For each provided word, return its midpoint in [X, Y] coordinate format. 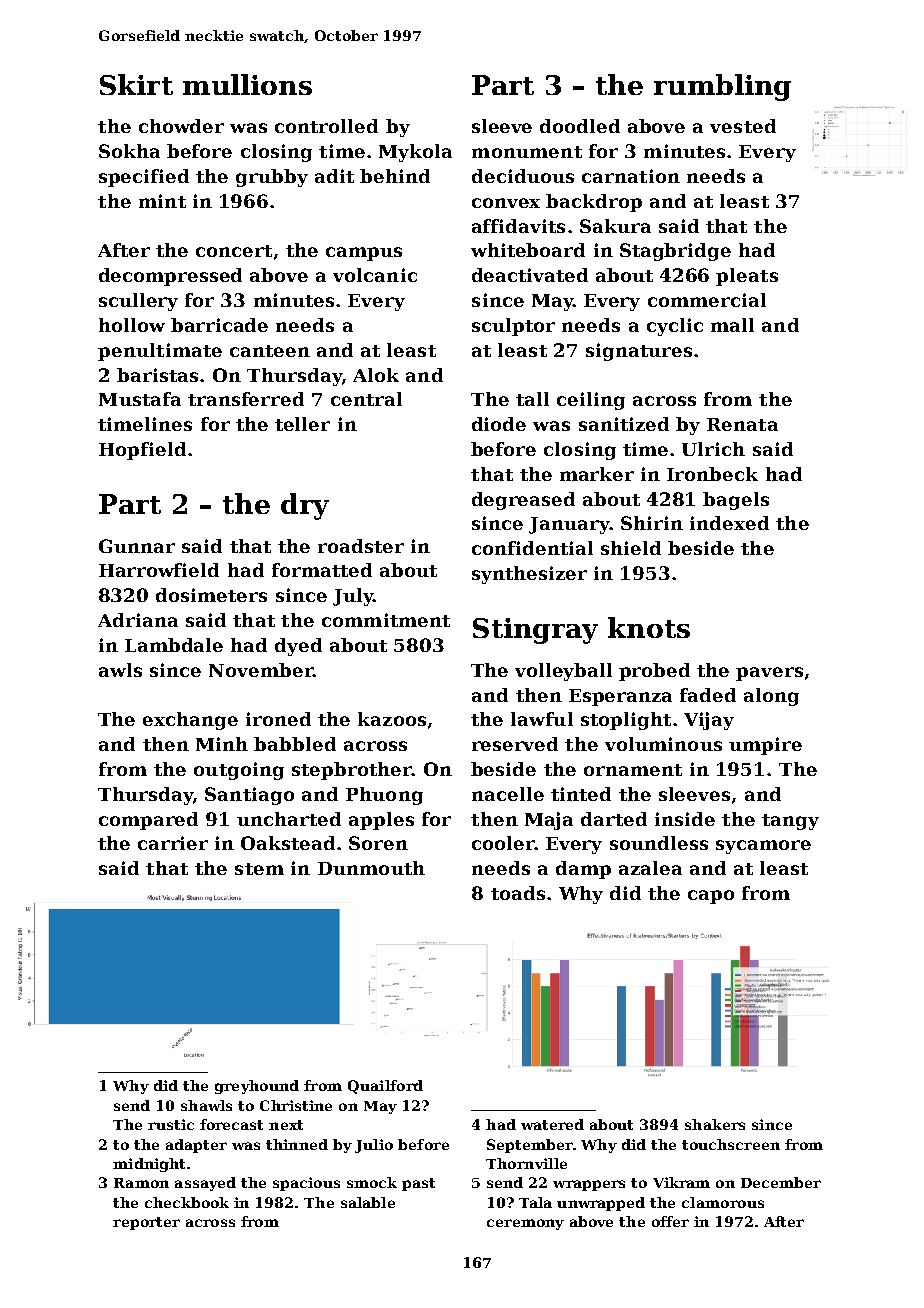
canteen [270, 351]
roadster [361, 546]
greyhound [257, 1087]
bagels [736, 501]
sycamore [763, 847]
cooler [503, 843]
